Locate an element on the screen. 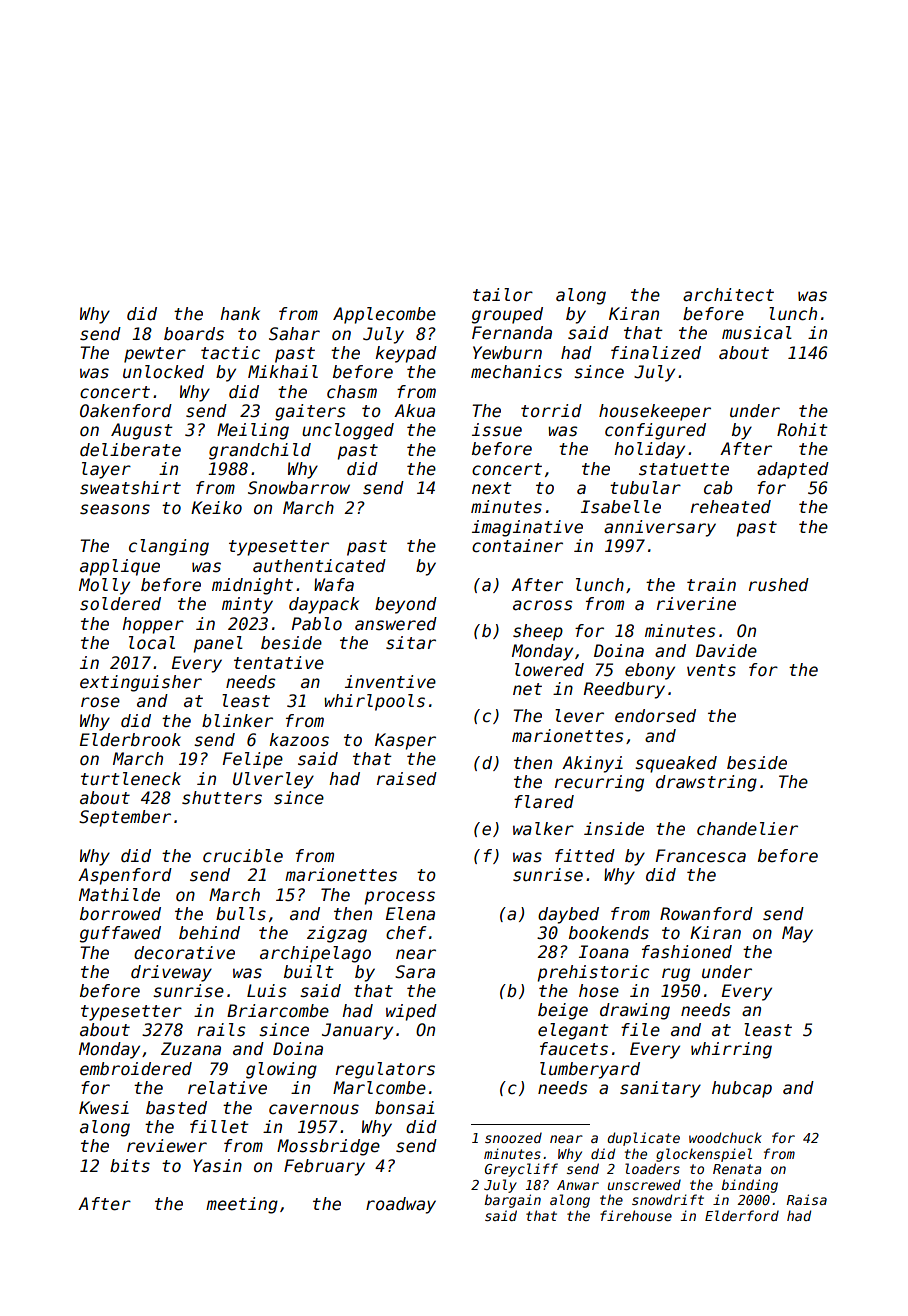 Image resolution: width=908 pixels, height=1316 pixels. Rowanford is located at coordinates (706, 914).
